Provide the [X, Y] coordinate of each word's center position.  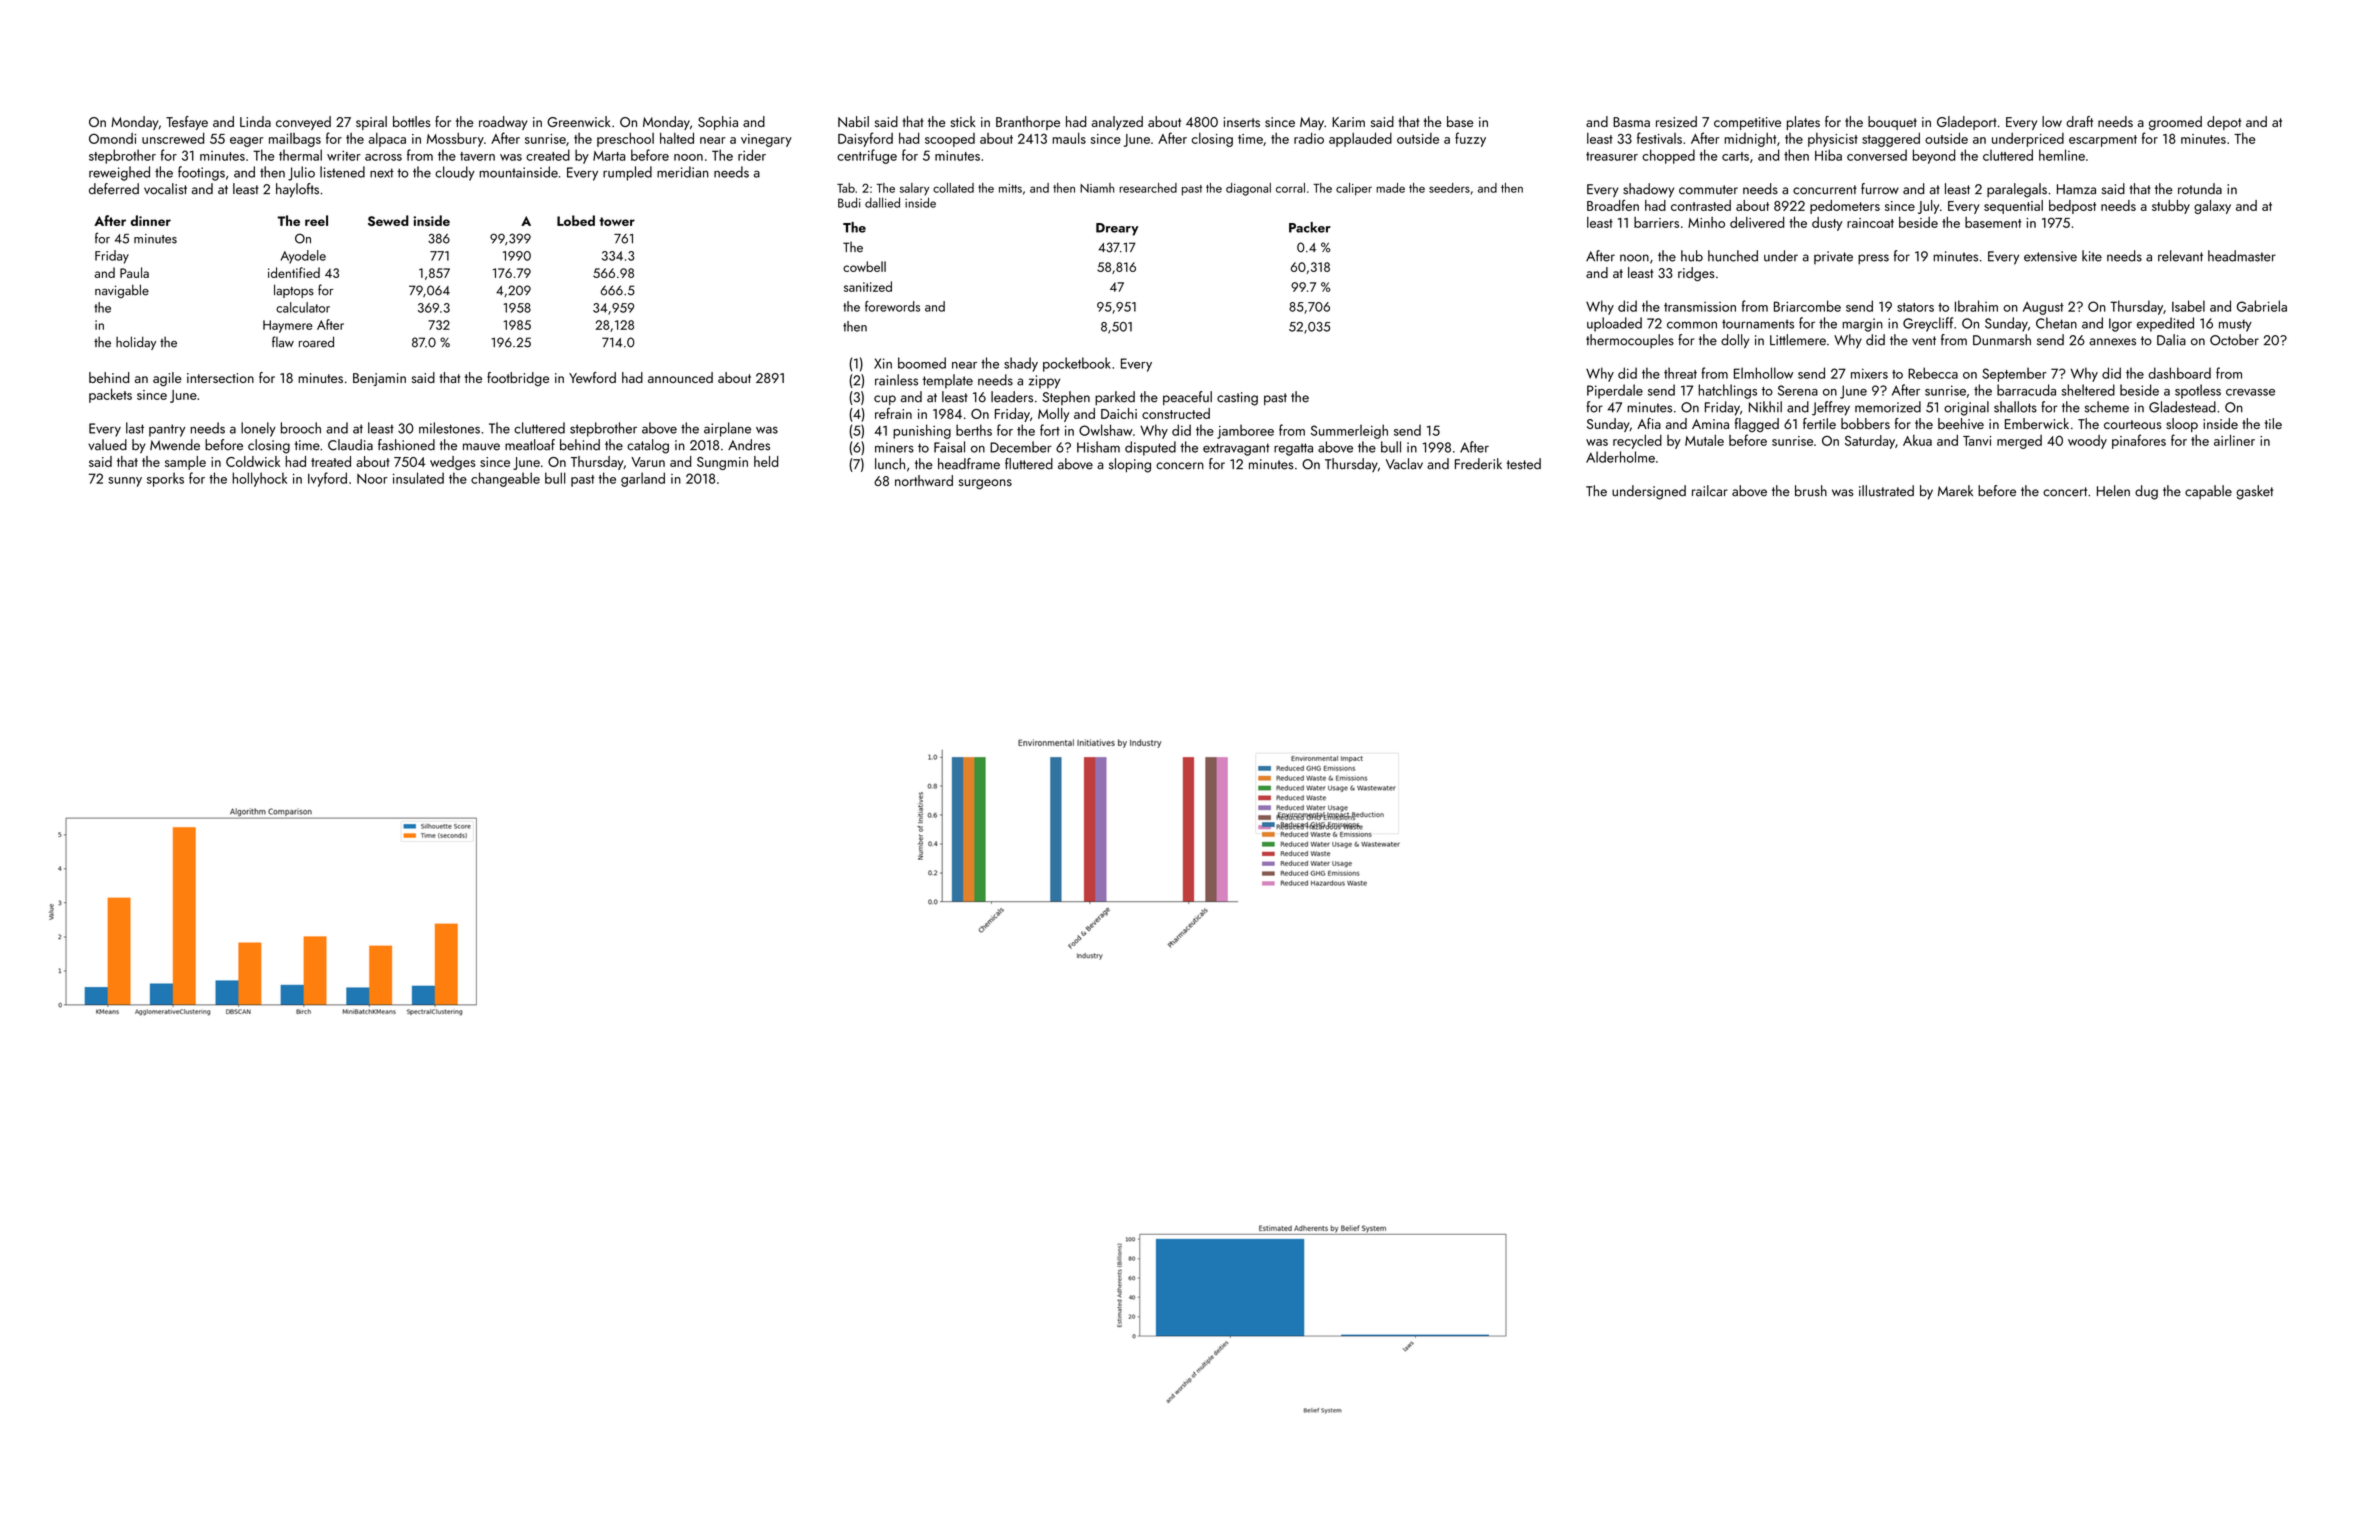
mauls [1069, 138]
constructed [1176, 413]
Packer [1310, 227]
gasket [2254, 492]
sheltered [2088, 390]
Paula [134, 272]
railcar [1710, 491]
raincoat [1870, 223]
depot [2224, 123]
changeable [505, 479]
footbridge [518, 379]
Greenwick [579, 121]
